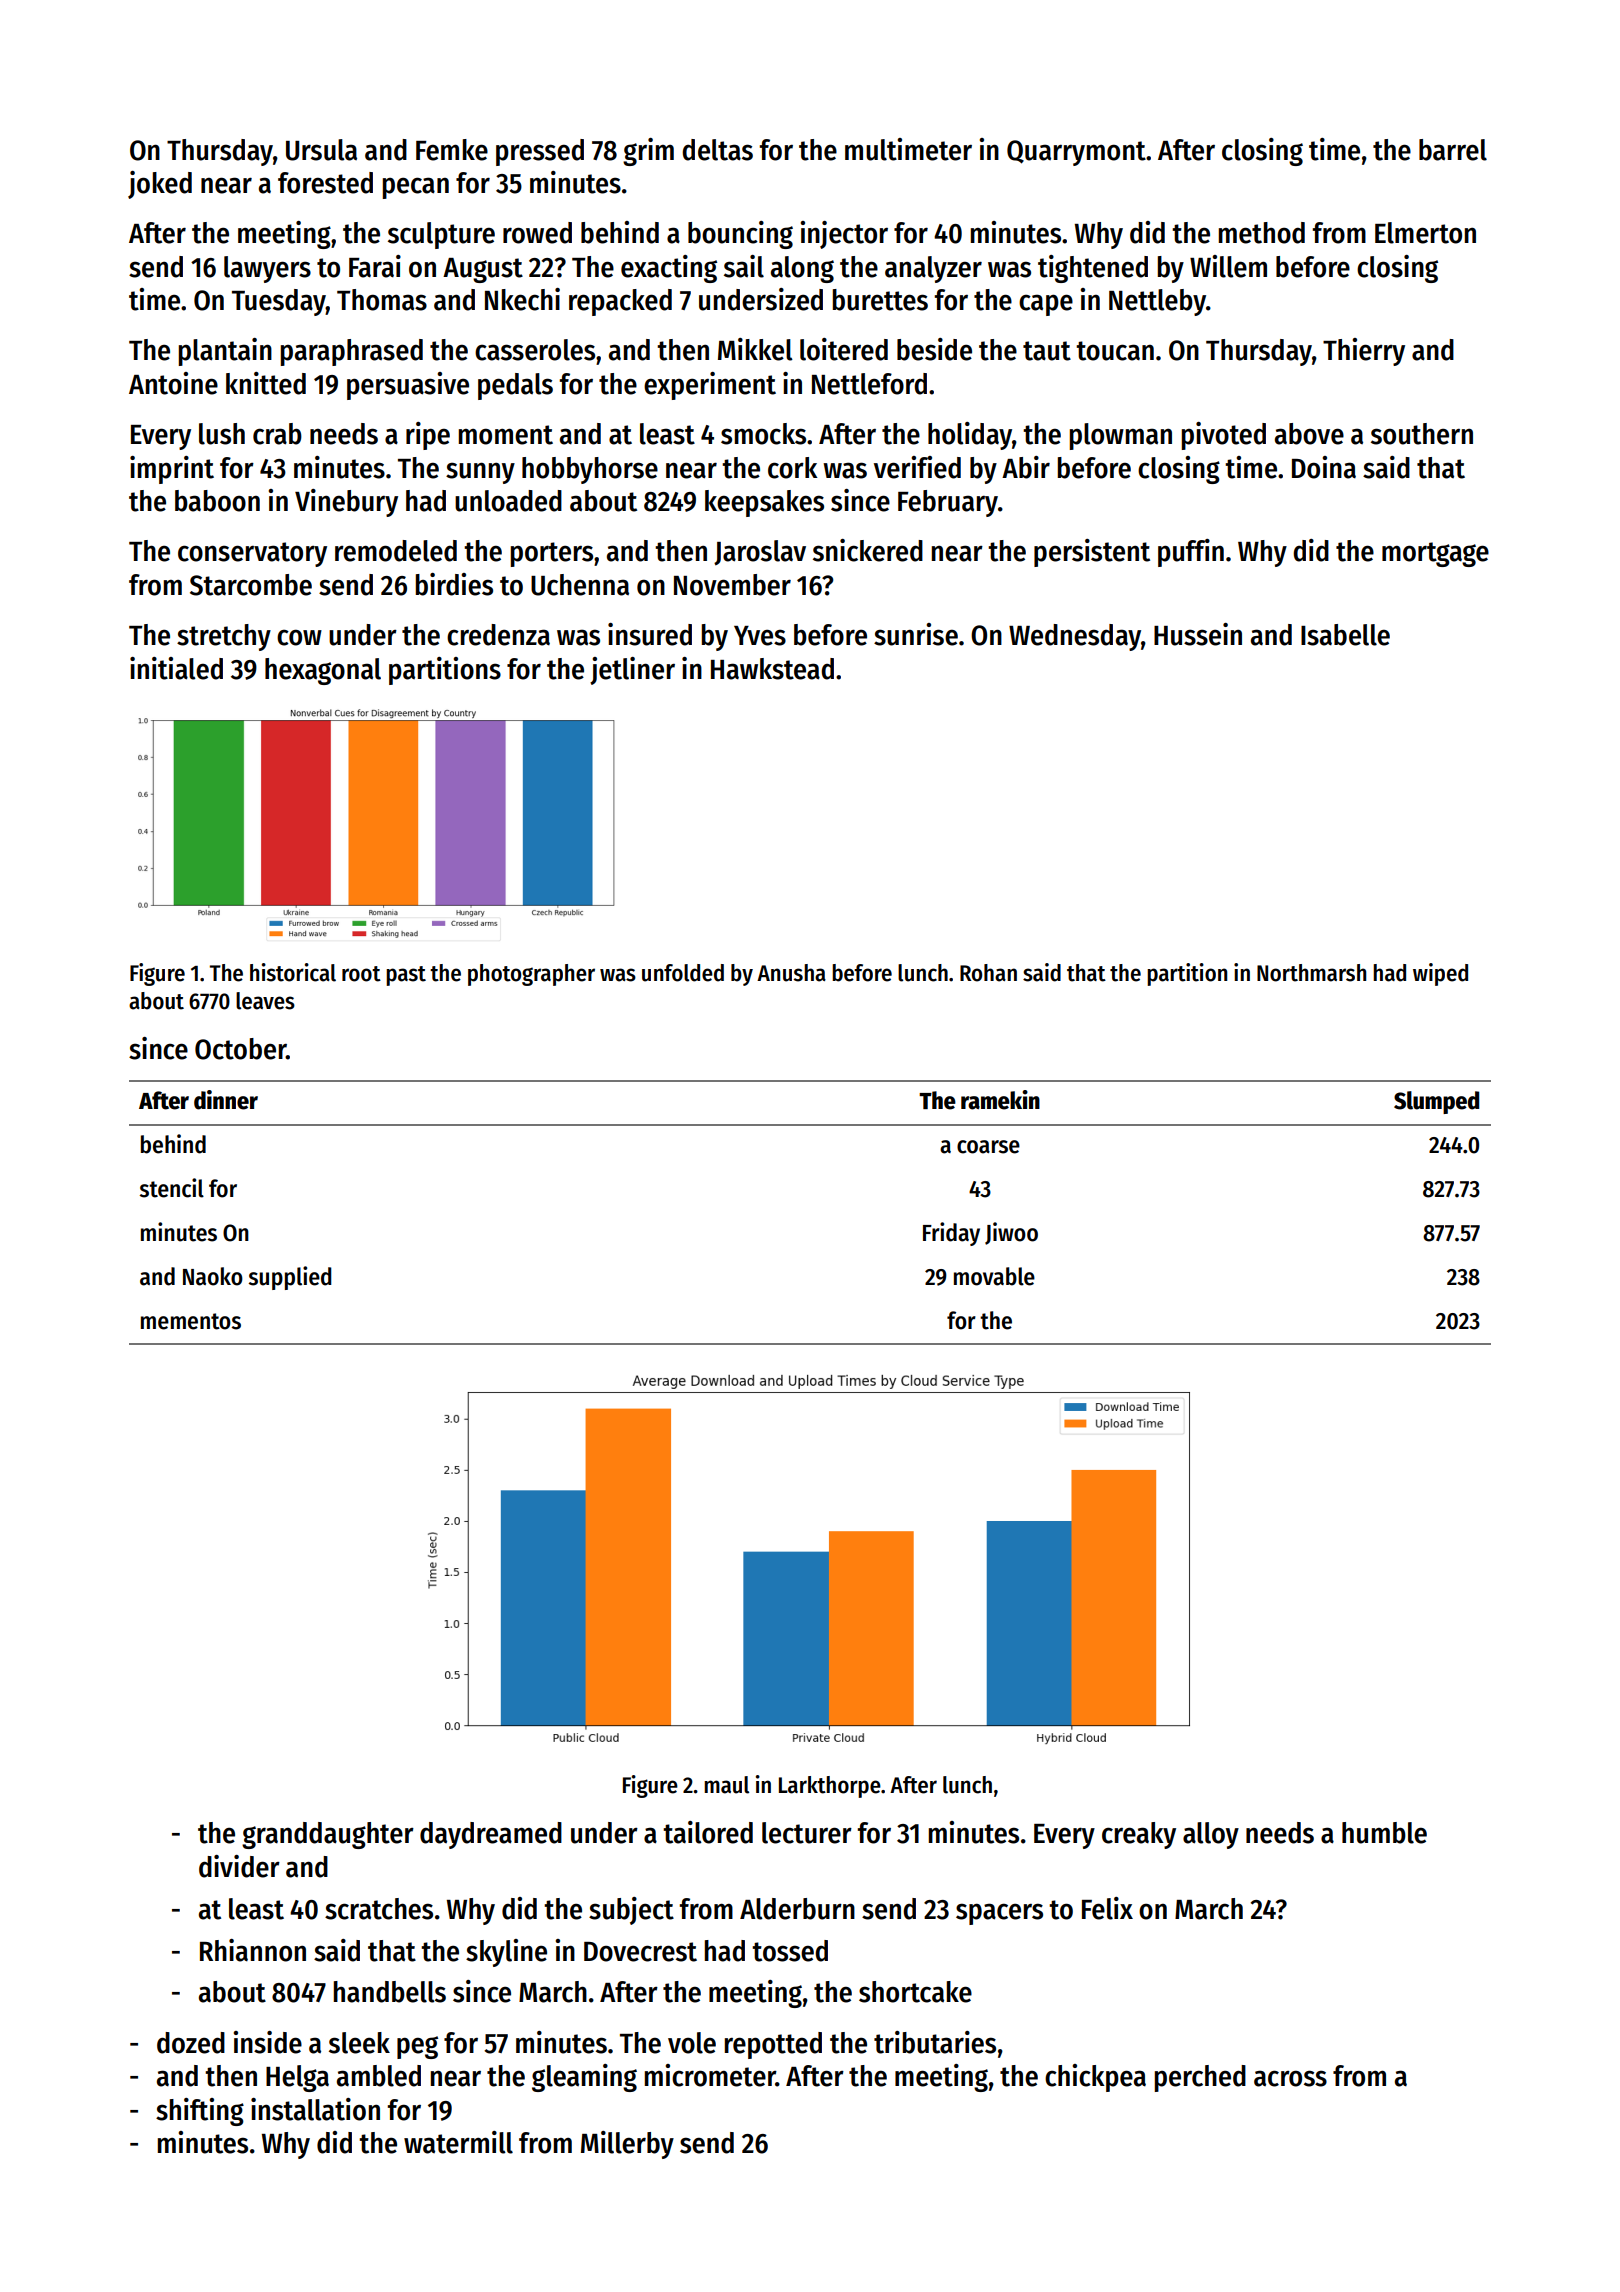 The width and height of the screenshot is (1620, 2292). What do you see at coordinates (988, 973) in the screenshot?
I see `Rohan` at bounding box center [988, 973].
